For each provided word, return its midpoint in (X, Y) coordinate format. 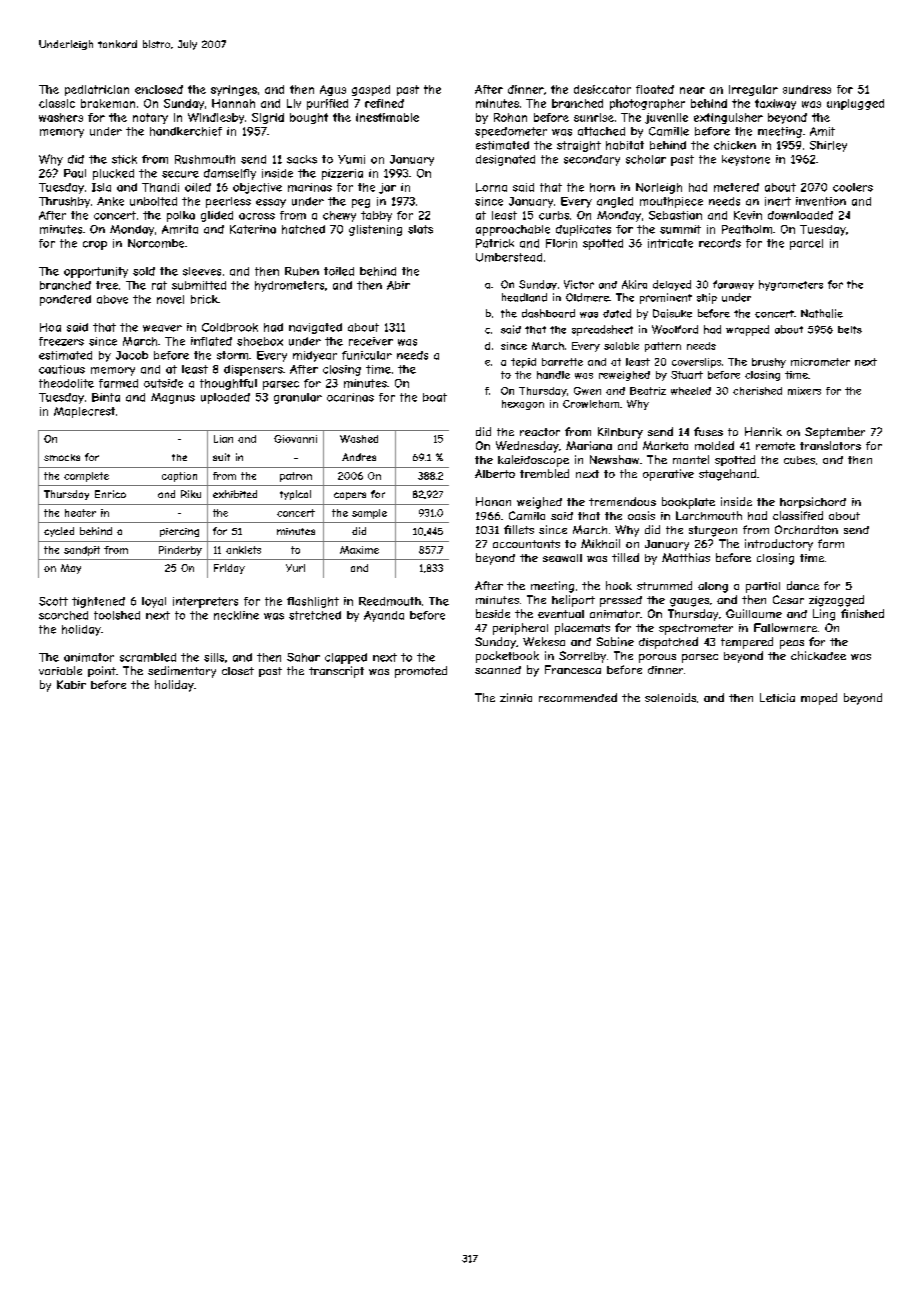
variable (60, 670)
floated (655, 89)
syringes (234, 90)
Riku (191, 494)
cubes (799, 460)
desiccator (602, 89)
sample (369, 514)
